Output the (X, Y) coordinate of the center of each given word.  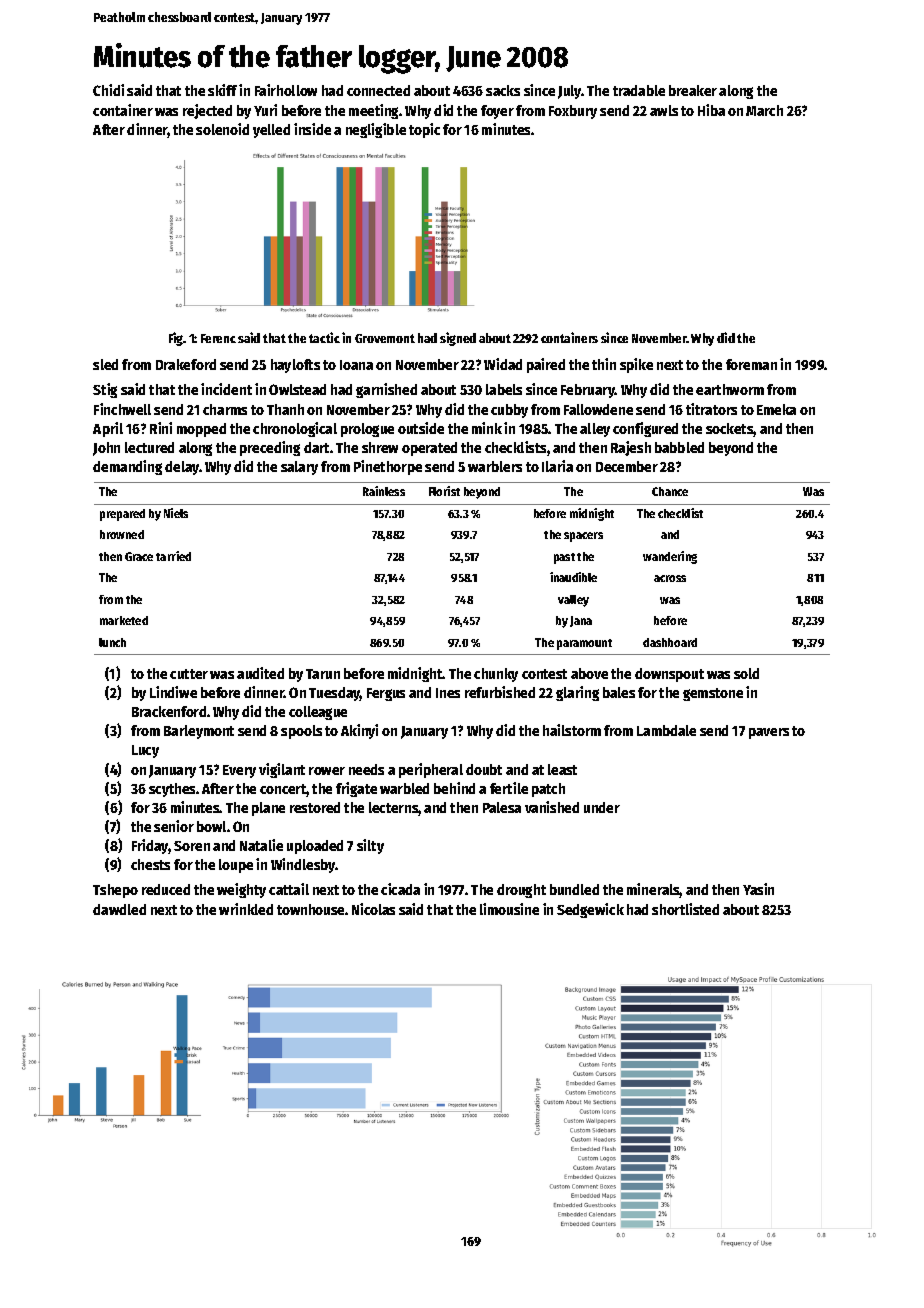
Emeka (776, 409)
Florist (444, 491)
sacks (503, 90)
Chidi (108, 90)
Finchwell (122, 409)
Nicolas (373, 909)
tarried (173, 556)
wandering (670, 557)
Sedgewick (590, 910)
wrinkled (246, 909)
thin (604, 364)
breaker (693, 90)
